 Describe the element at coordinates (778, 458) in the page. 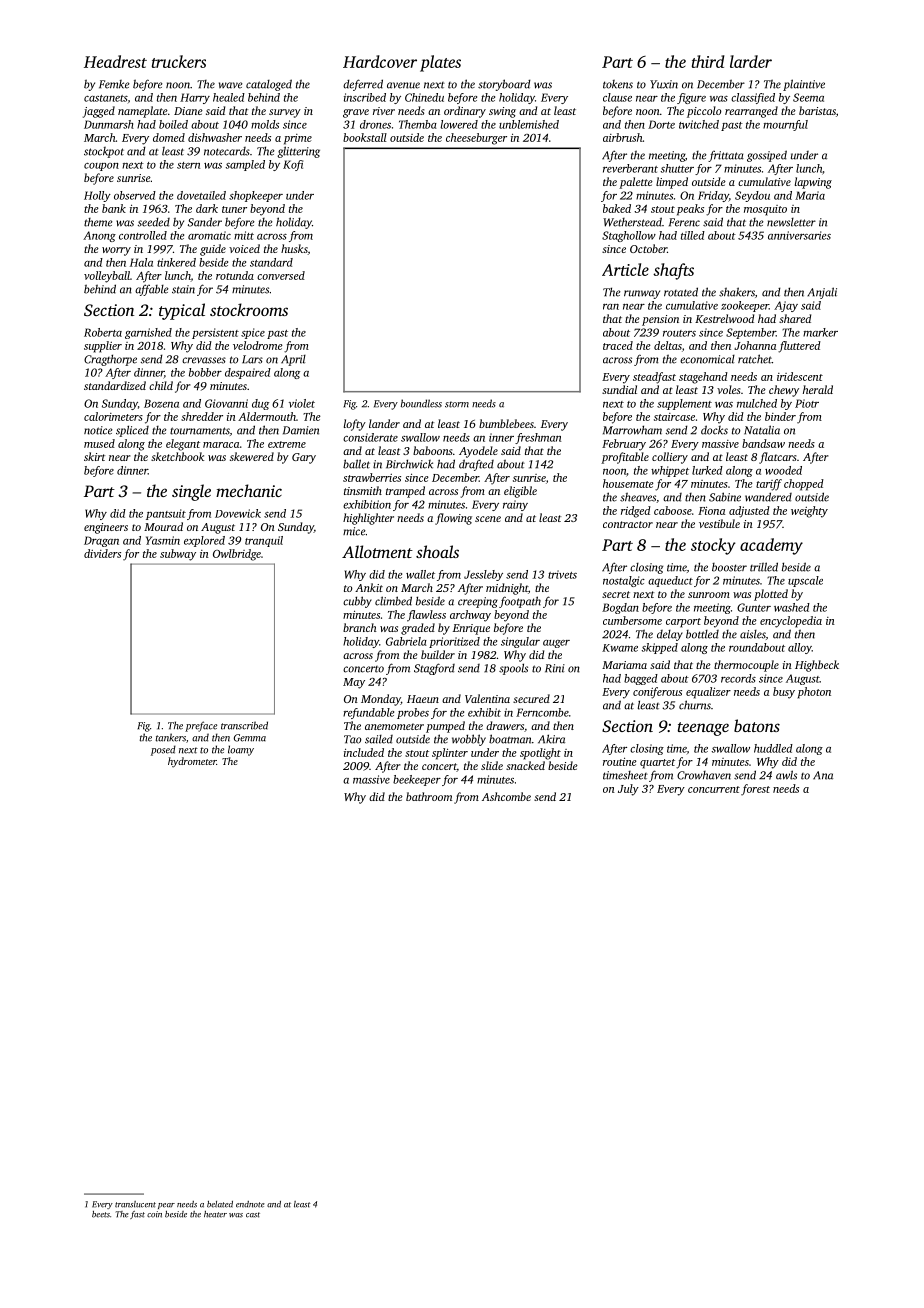

I see `flatcars` at that location.
